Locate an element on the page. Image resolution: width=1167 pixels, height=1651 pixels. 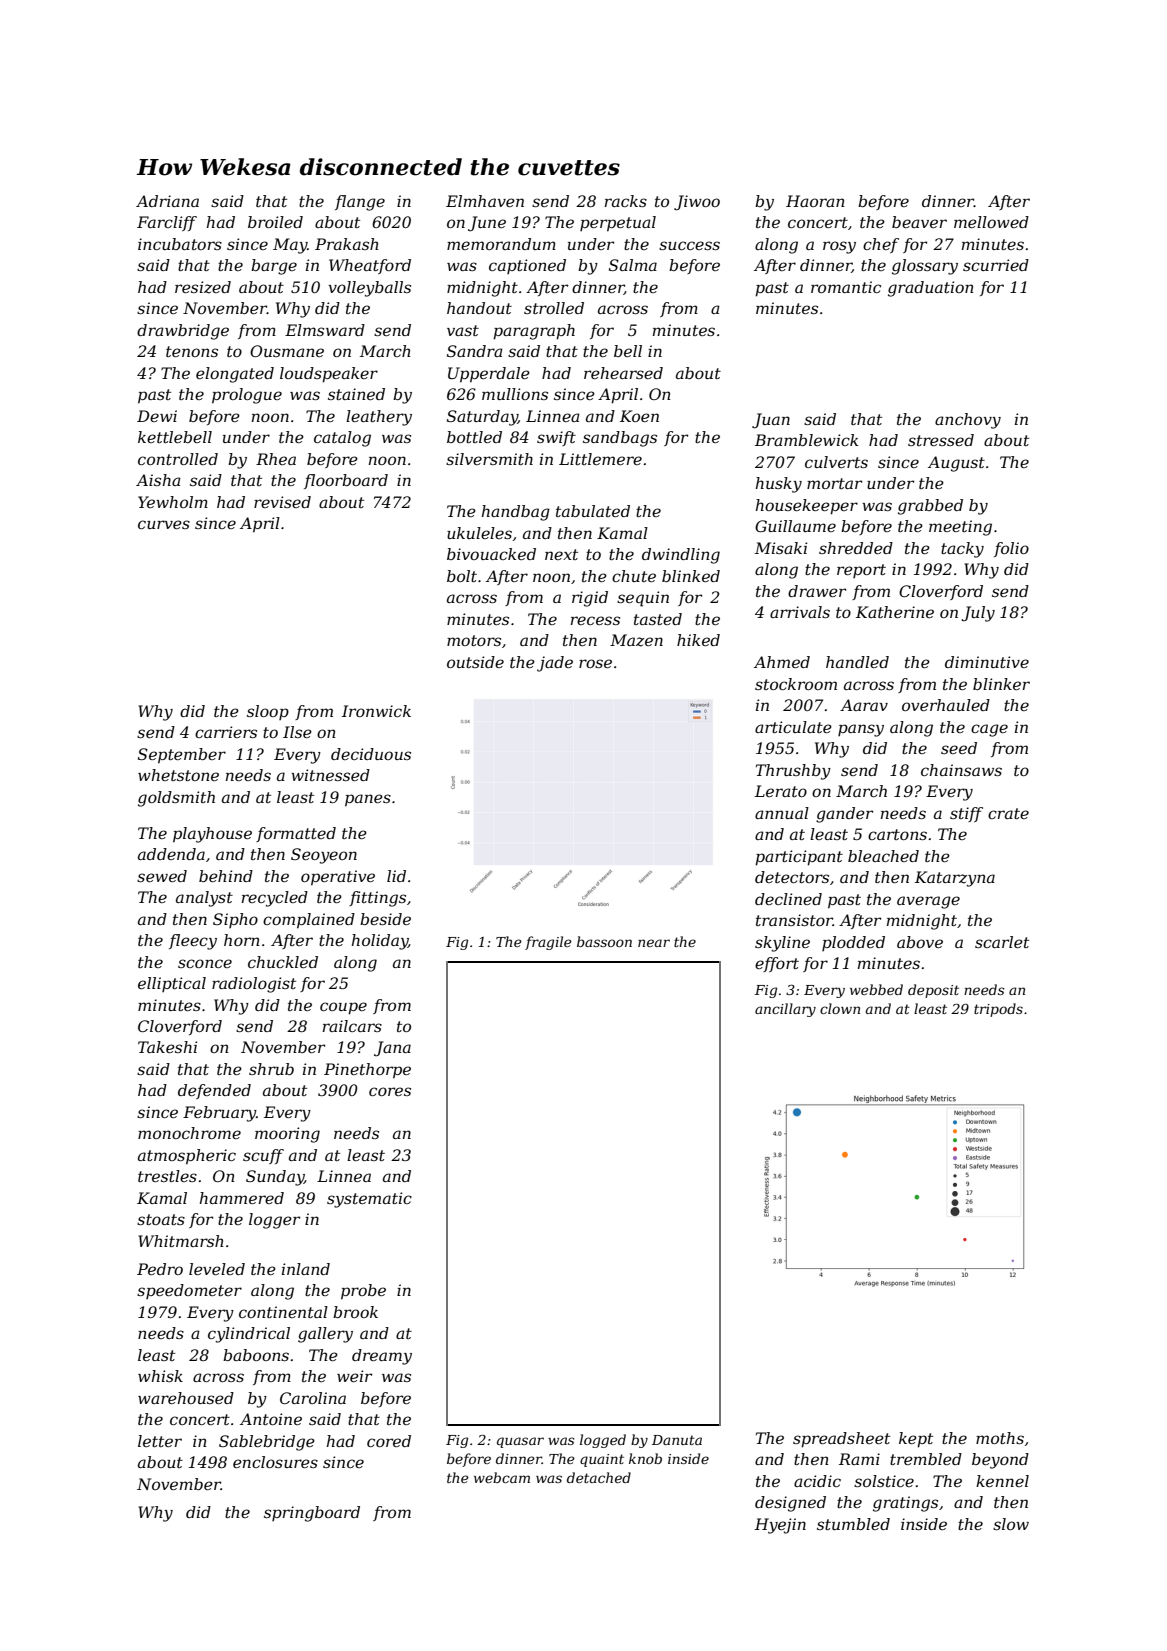
letter is located at coordinates (160, 1441).
